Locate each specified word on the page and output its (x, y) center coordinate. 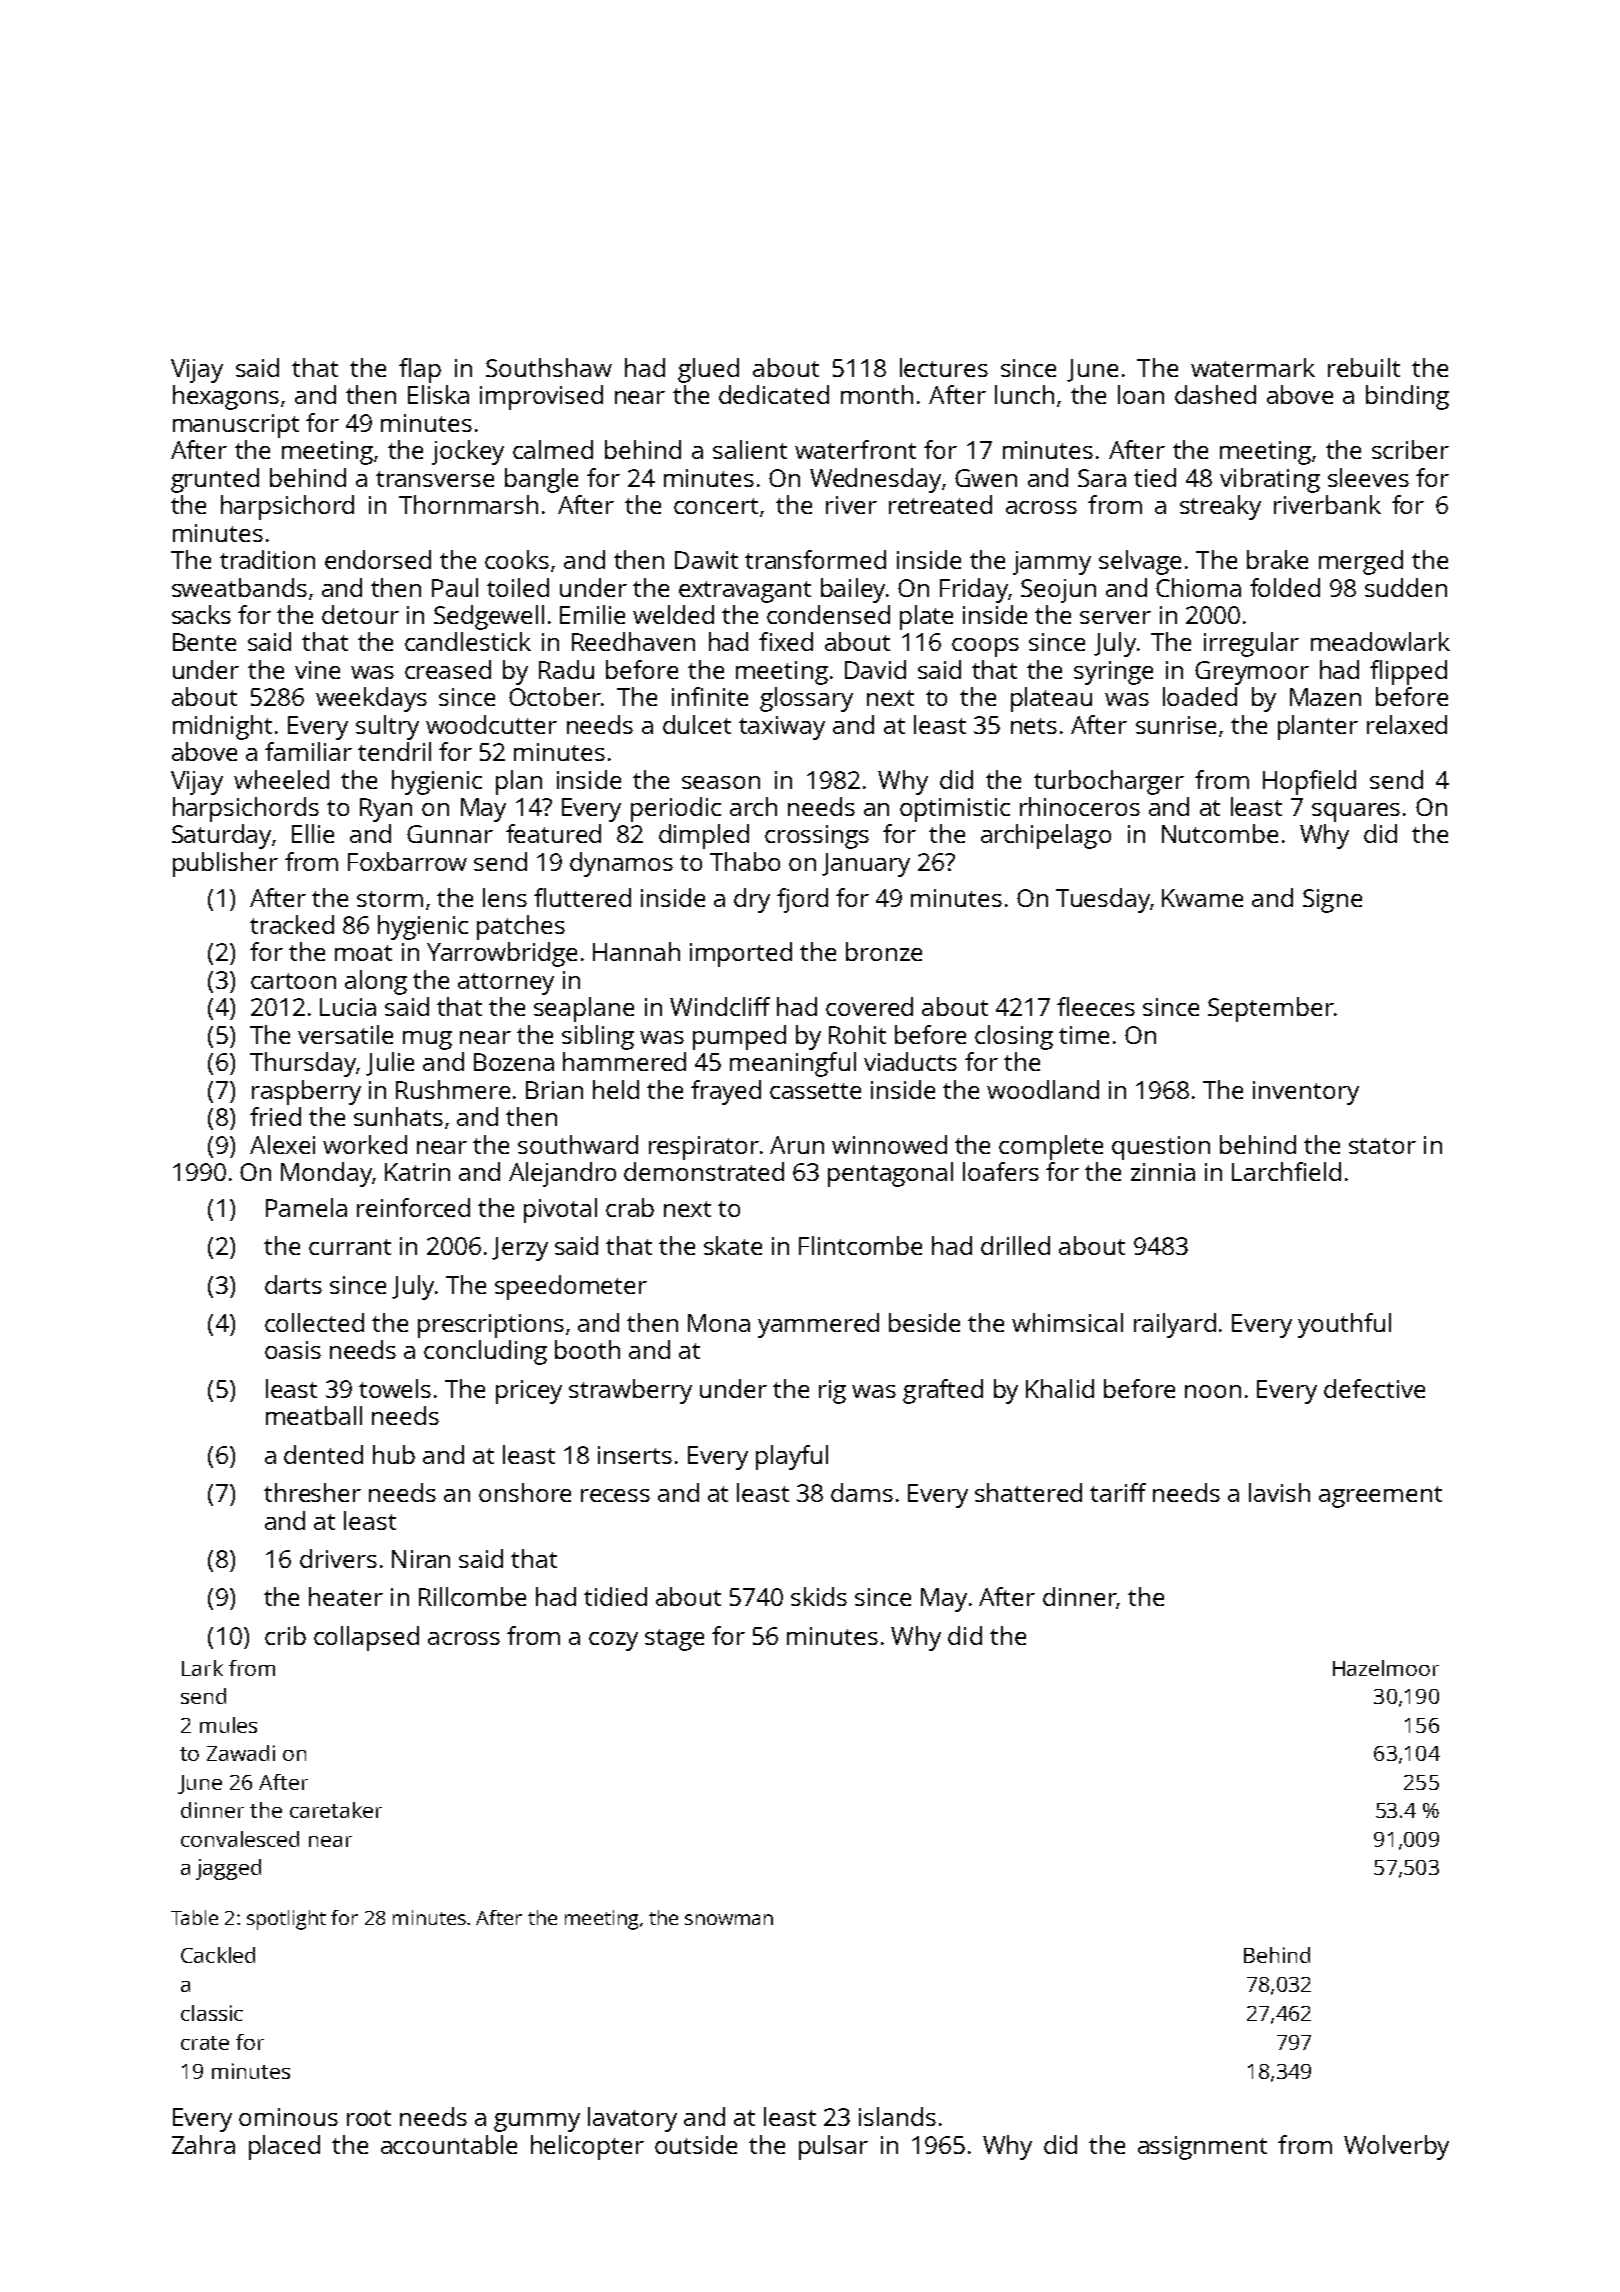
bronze (884, 951)
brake (1277, 559)
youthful (1344, 1325)
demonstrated (704, 1171)
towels (395, 1388)
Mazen (1325, 697)
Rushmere (453, 1089)
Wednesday (875, 480)
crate (205, 2043)
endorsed (378, 559)
